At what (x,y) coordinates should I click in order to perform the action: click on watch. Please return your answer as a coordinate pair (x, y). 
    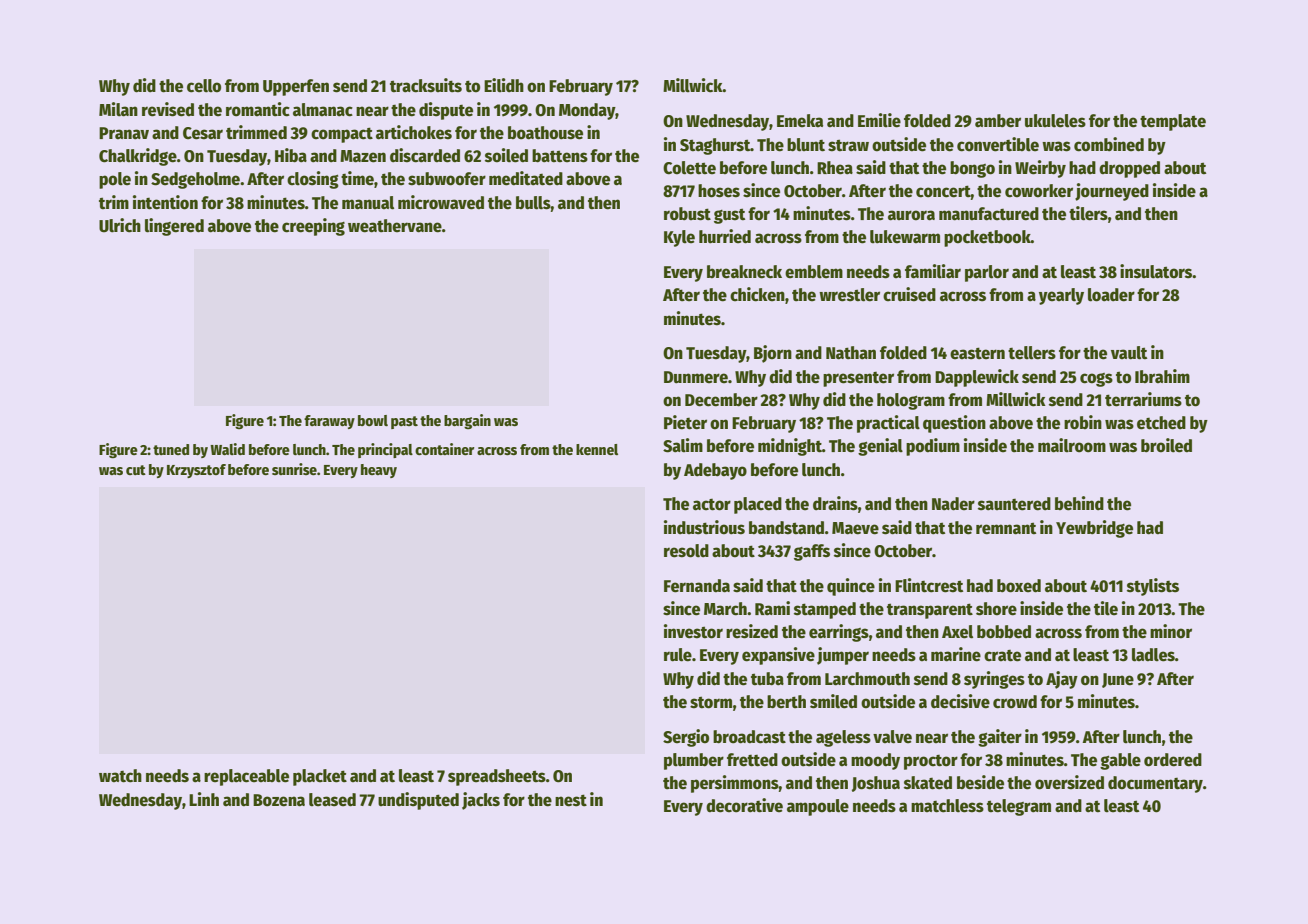
    Looking at the image, I should click on (120, 776).
